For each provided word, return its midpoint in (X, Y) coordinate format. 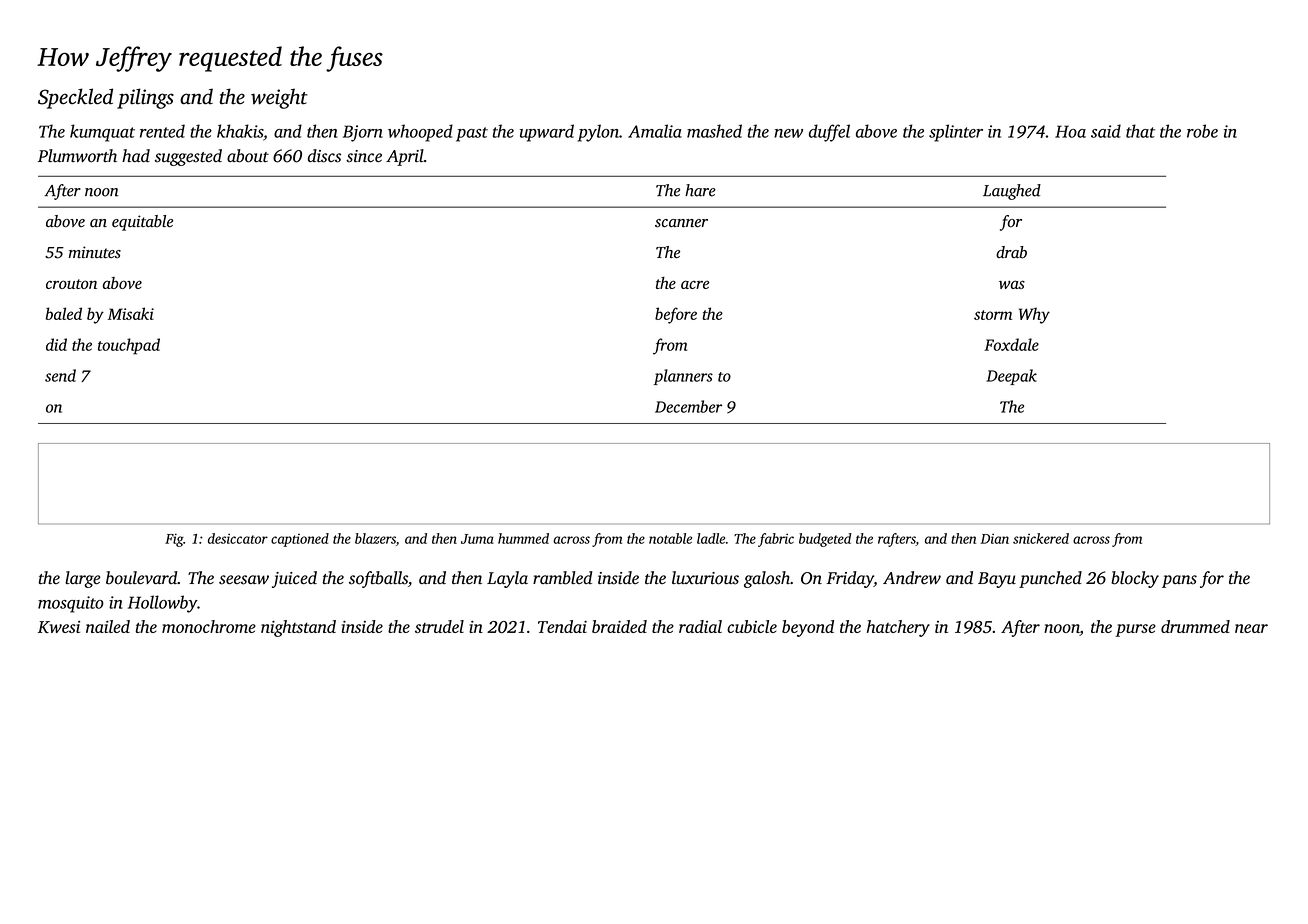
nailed (108, 626)
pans (1179, 581)
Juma (477, 539)
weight (279, 98)
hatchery (898, 628)
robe (1202, 131)
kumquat (102, 133)
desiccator (238, 538)
